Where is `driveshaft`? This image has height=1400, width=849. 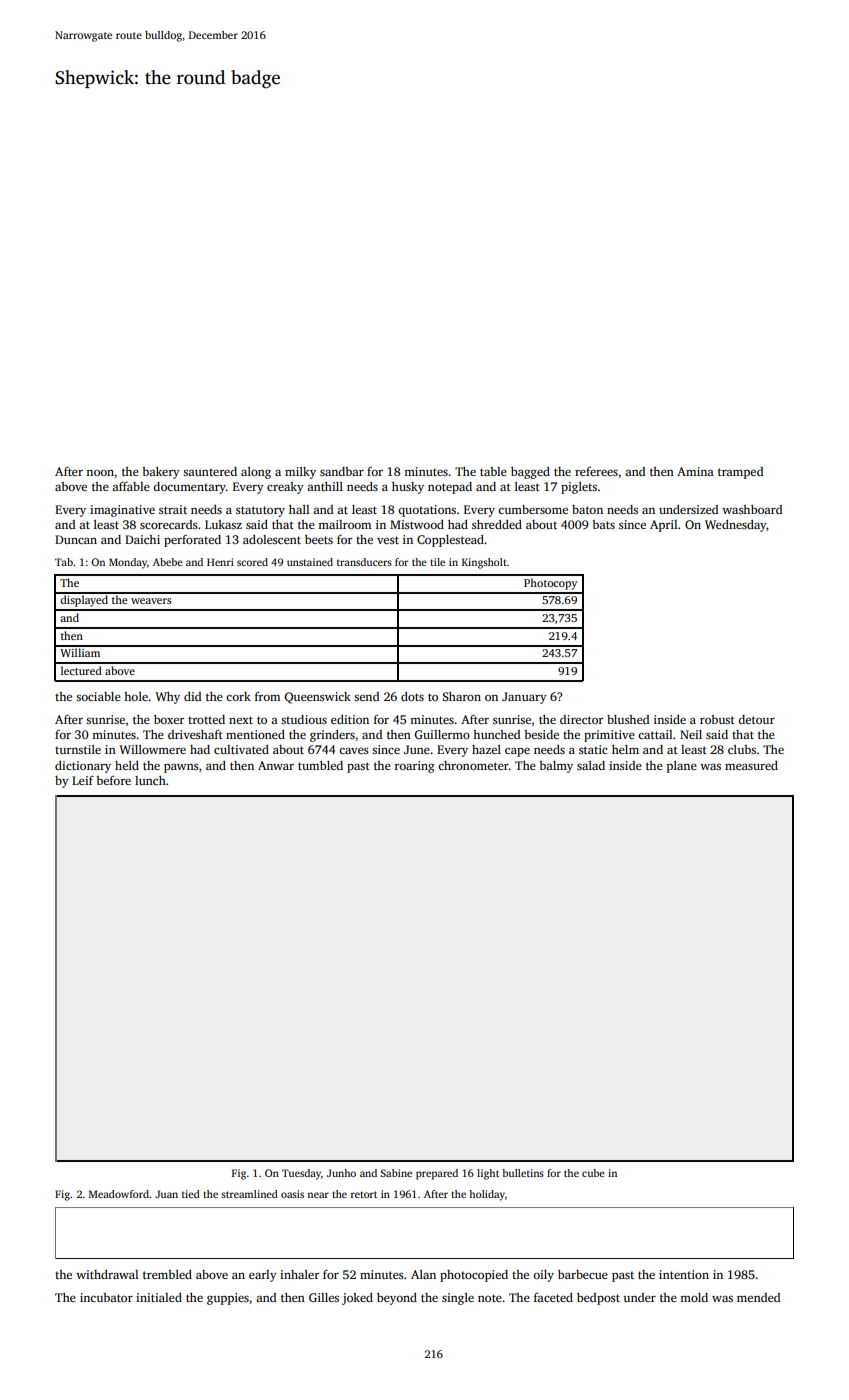 driveshaft is located at coordinates (195, 734).
